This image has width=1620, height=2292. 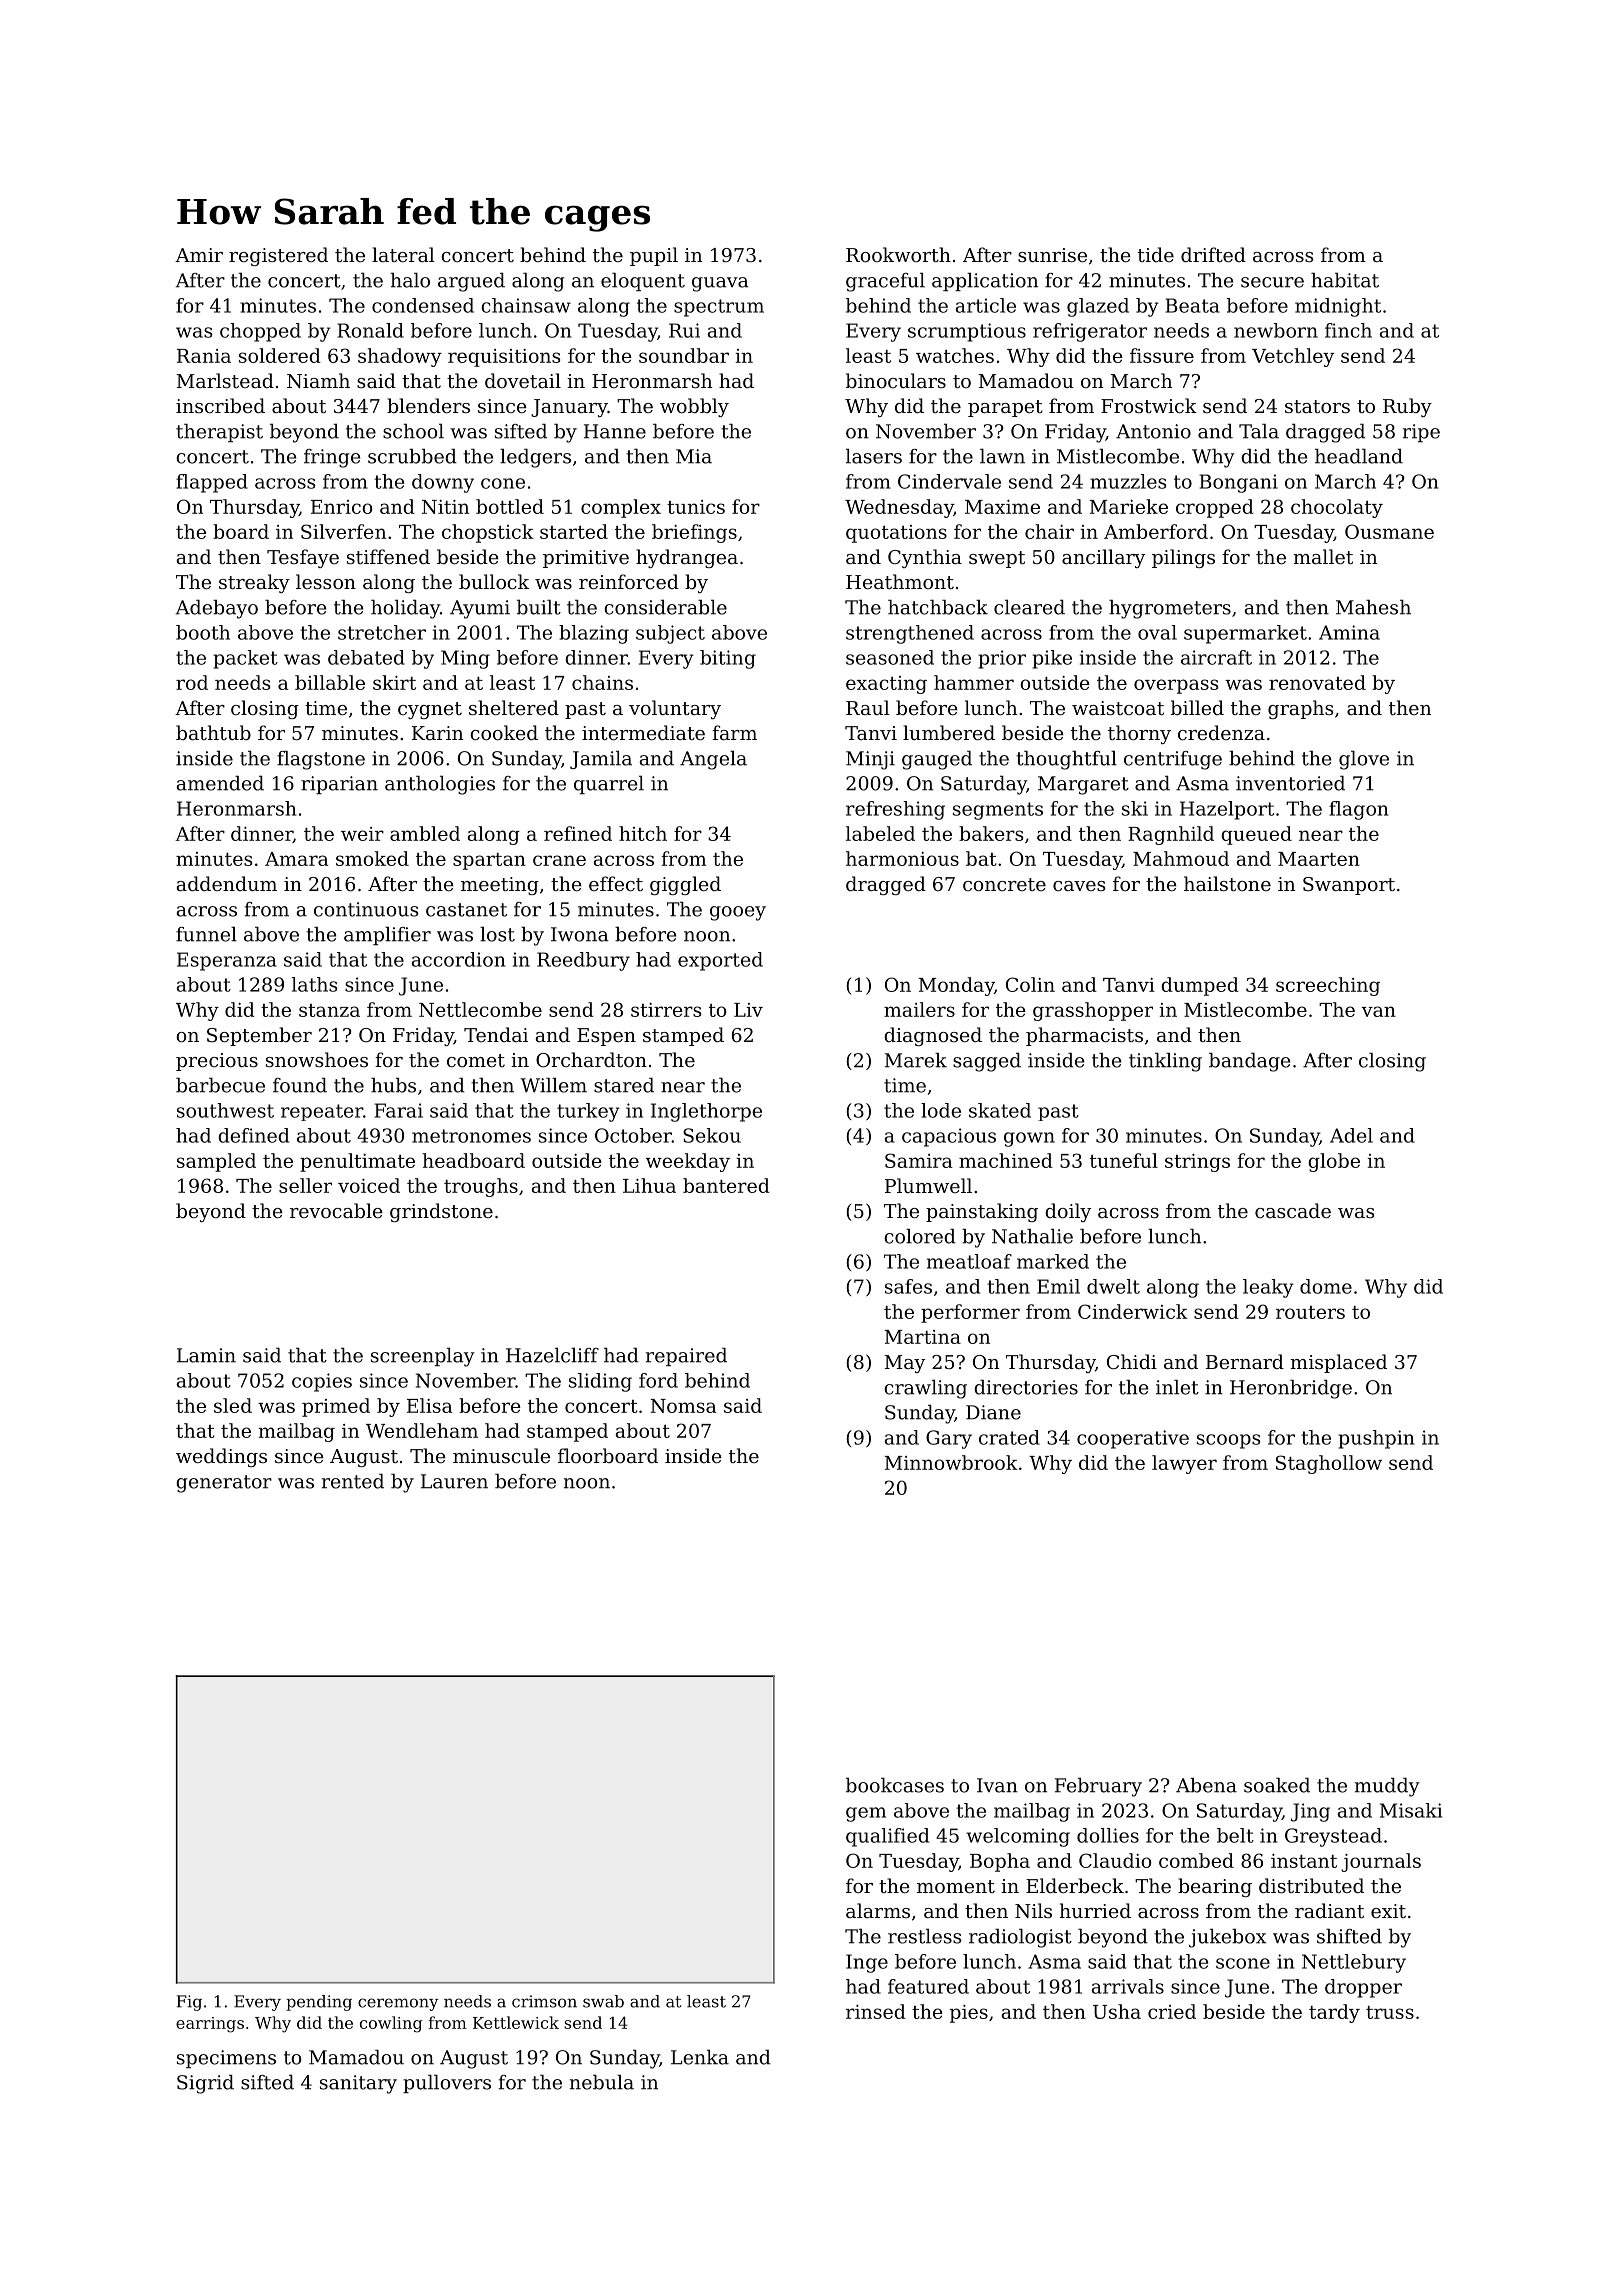 What do you see at coordinates (1421, 433) in the image?
I see `ripe` at bounding box center [1421, 433].
